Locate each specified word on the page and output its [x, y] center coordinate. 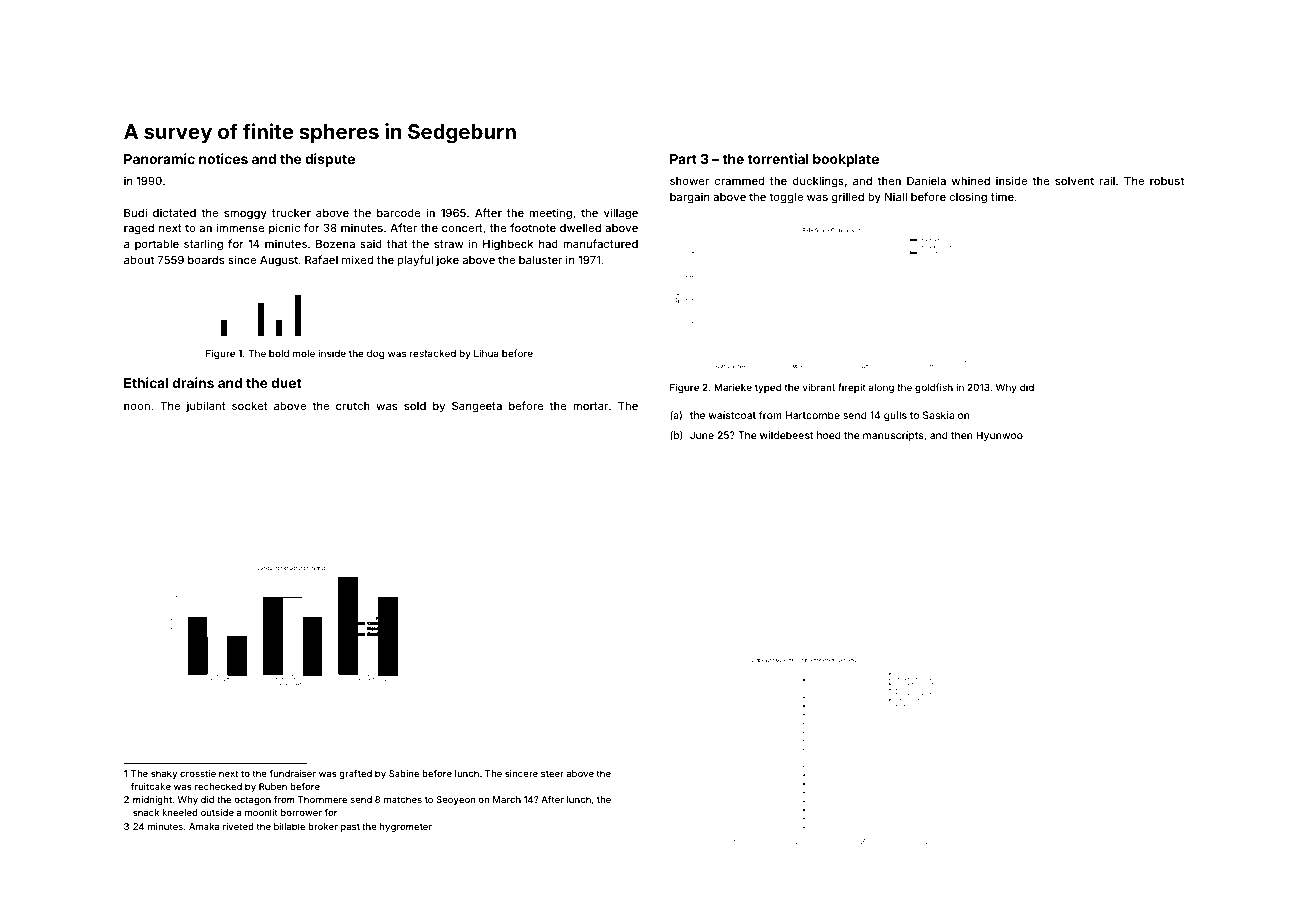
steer [552, 774]
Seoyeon [456, 800]
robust [1167, 181]
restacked [433, 353]
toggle [786, 198]
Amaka [204, 826]
